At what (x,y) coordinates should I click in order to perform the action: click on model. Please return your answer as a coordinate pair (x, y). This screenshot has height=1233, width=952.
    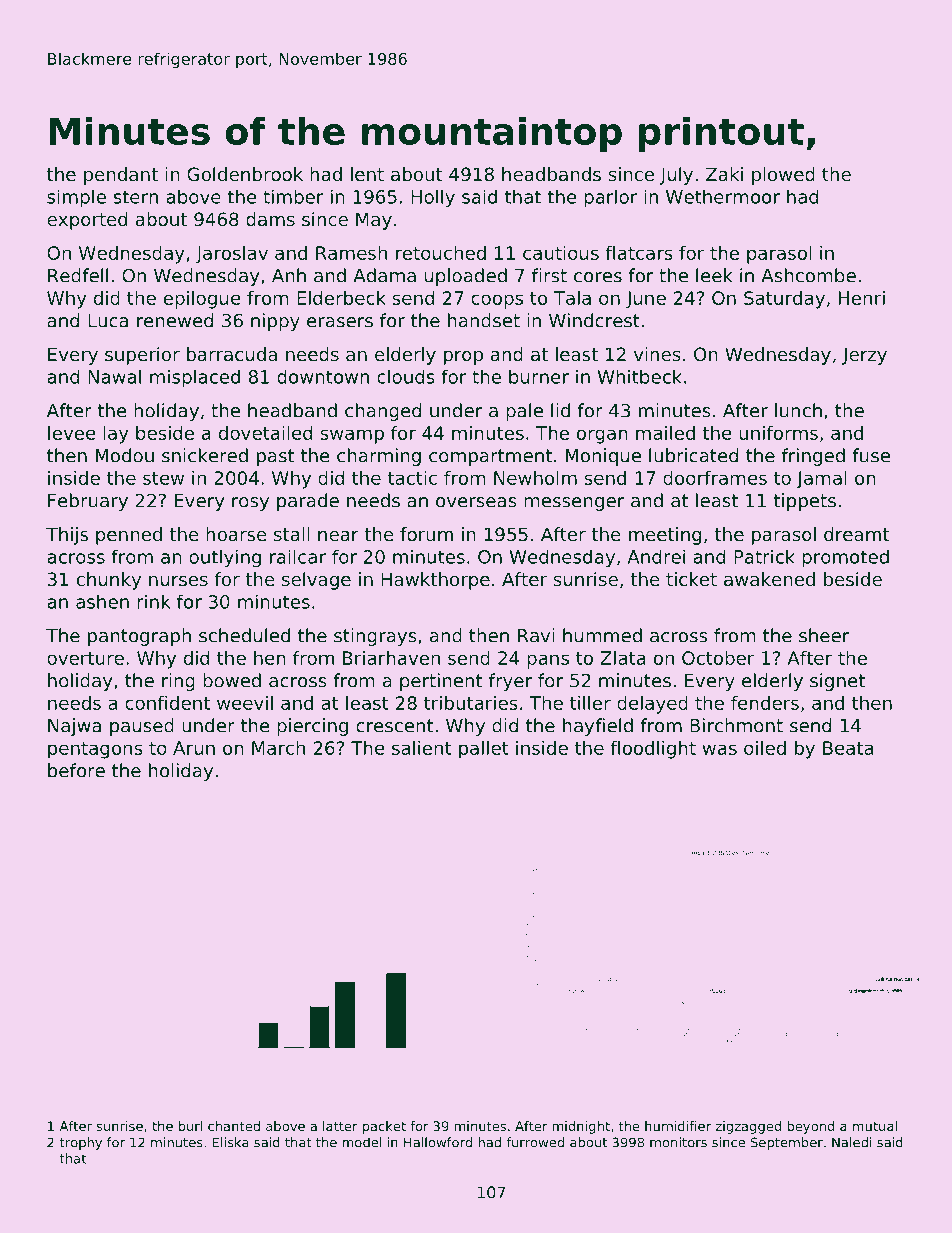
    Looking at the image, I should click on (361, 1142).
